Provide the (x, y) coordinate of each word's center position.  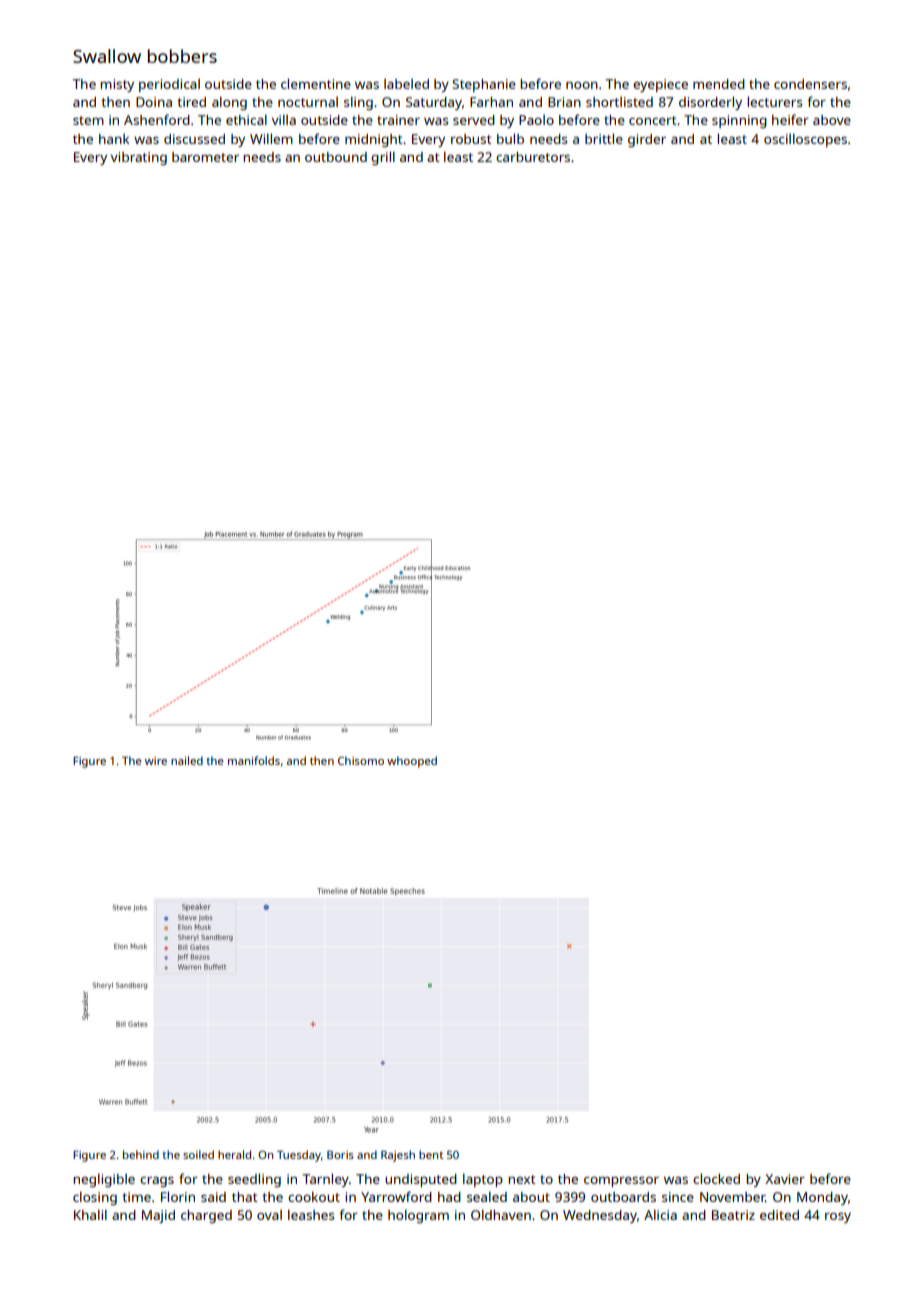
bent (431, 1154)
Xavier (785, 1179)
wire (156, 761)
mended (719, 84)
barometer (205, 157)
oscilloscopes (805, 140)
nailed (187, 760)
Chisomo (361, 760)
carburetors (533, 157)
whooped (412, 762)
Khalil (90, 1214)
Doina (154, 102)
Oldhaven (501, 1214)
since (678, 1197)
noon (582, 85)
